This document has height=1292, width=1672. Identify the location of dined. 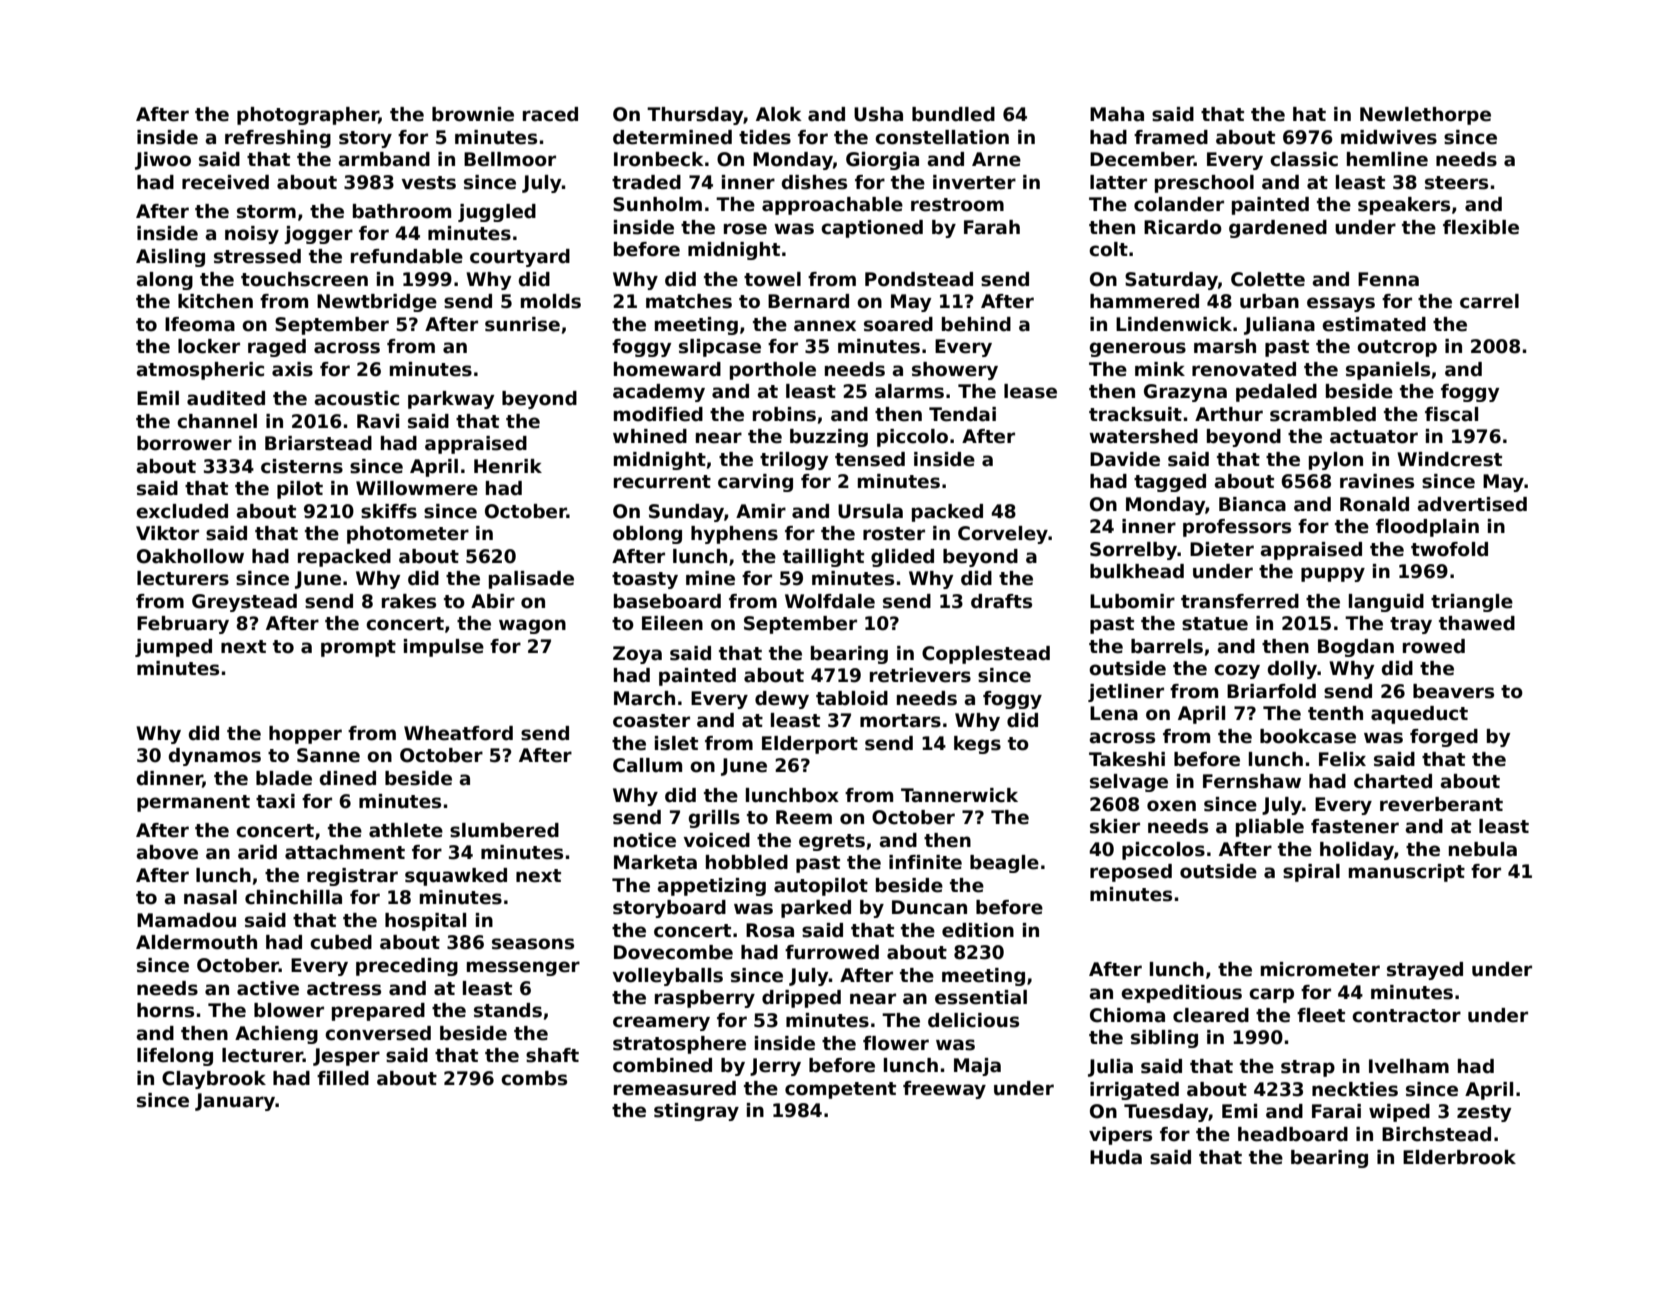
(348, 778).
